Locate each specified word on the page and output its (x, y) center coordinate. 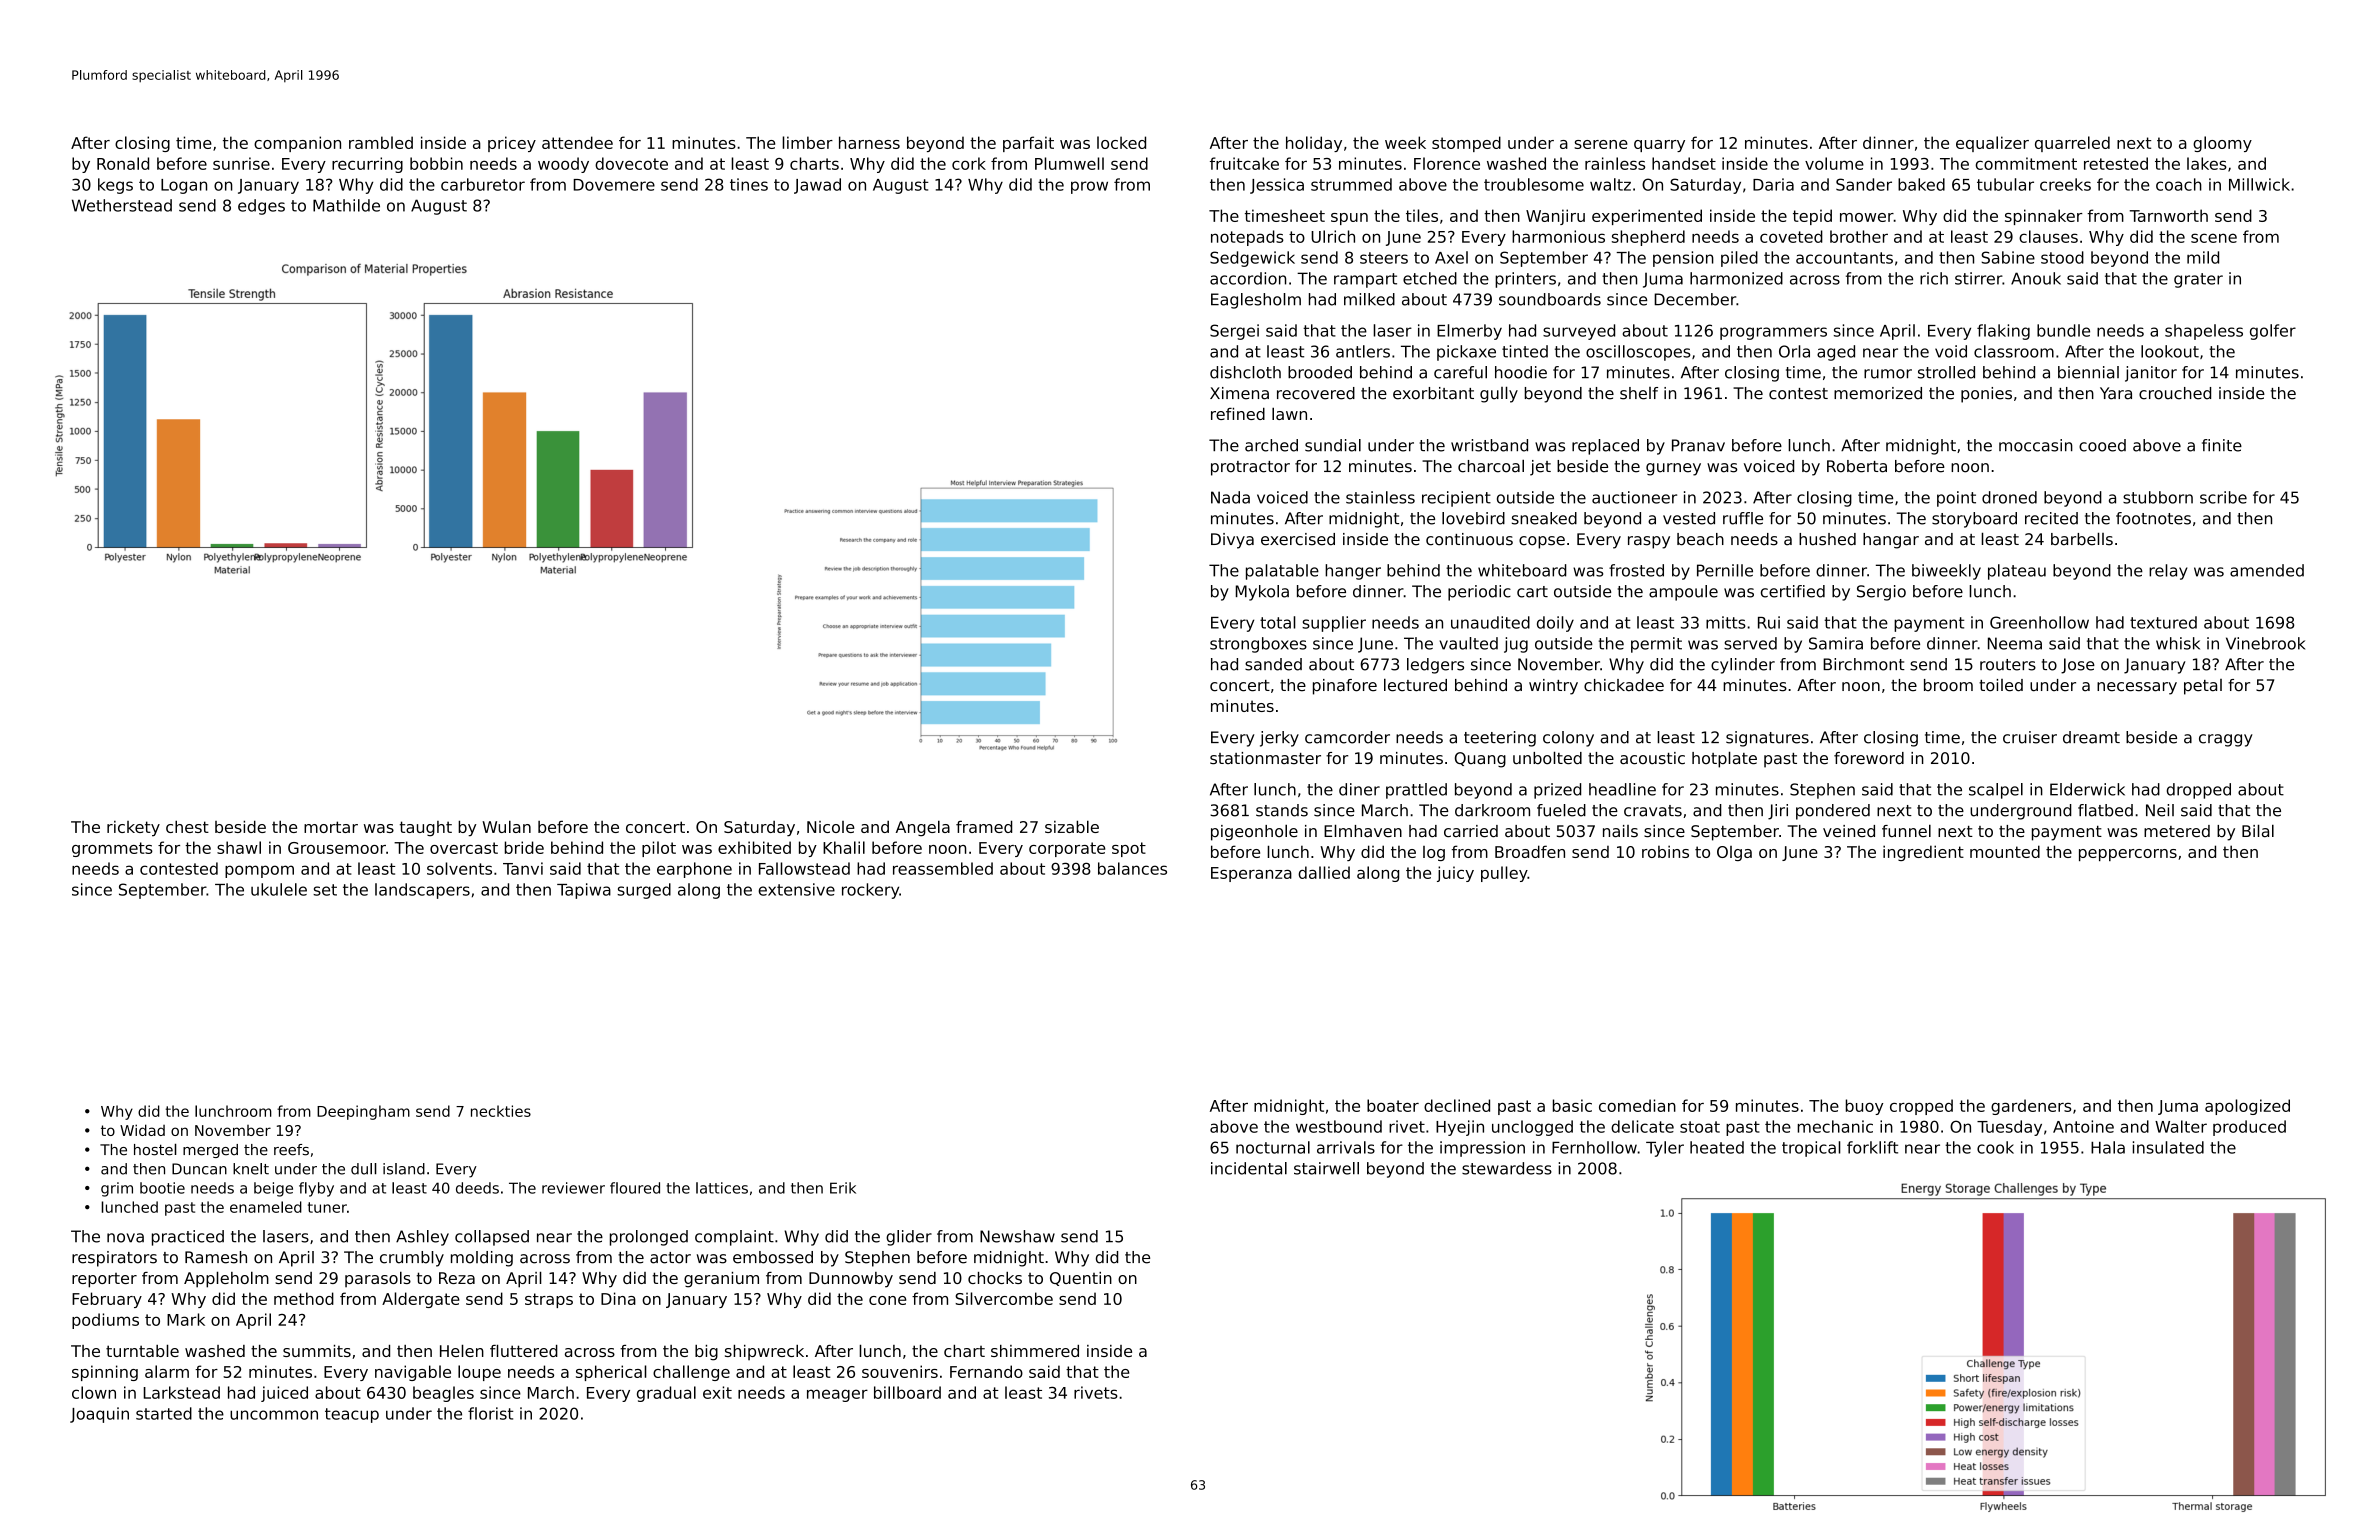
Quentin (1081, 1279)
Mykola (1262, 593)
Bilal (2258, 830)
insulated (2168, 1147)
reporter (104, 1280)
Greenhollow (2039, 622)
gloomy (2222, 144)
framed (984, 826)
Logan (184, 186)
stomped (1466, 144)
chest (187, 826)
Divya (1232, 541)
